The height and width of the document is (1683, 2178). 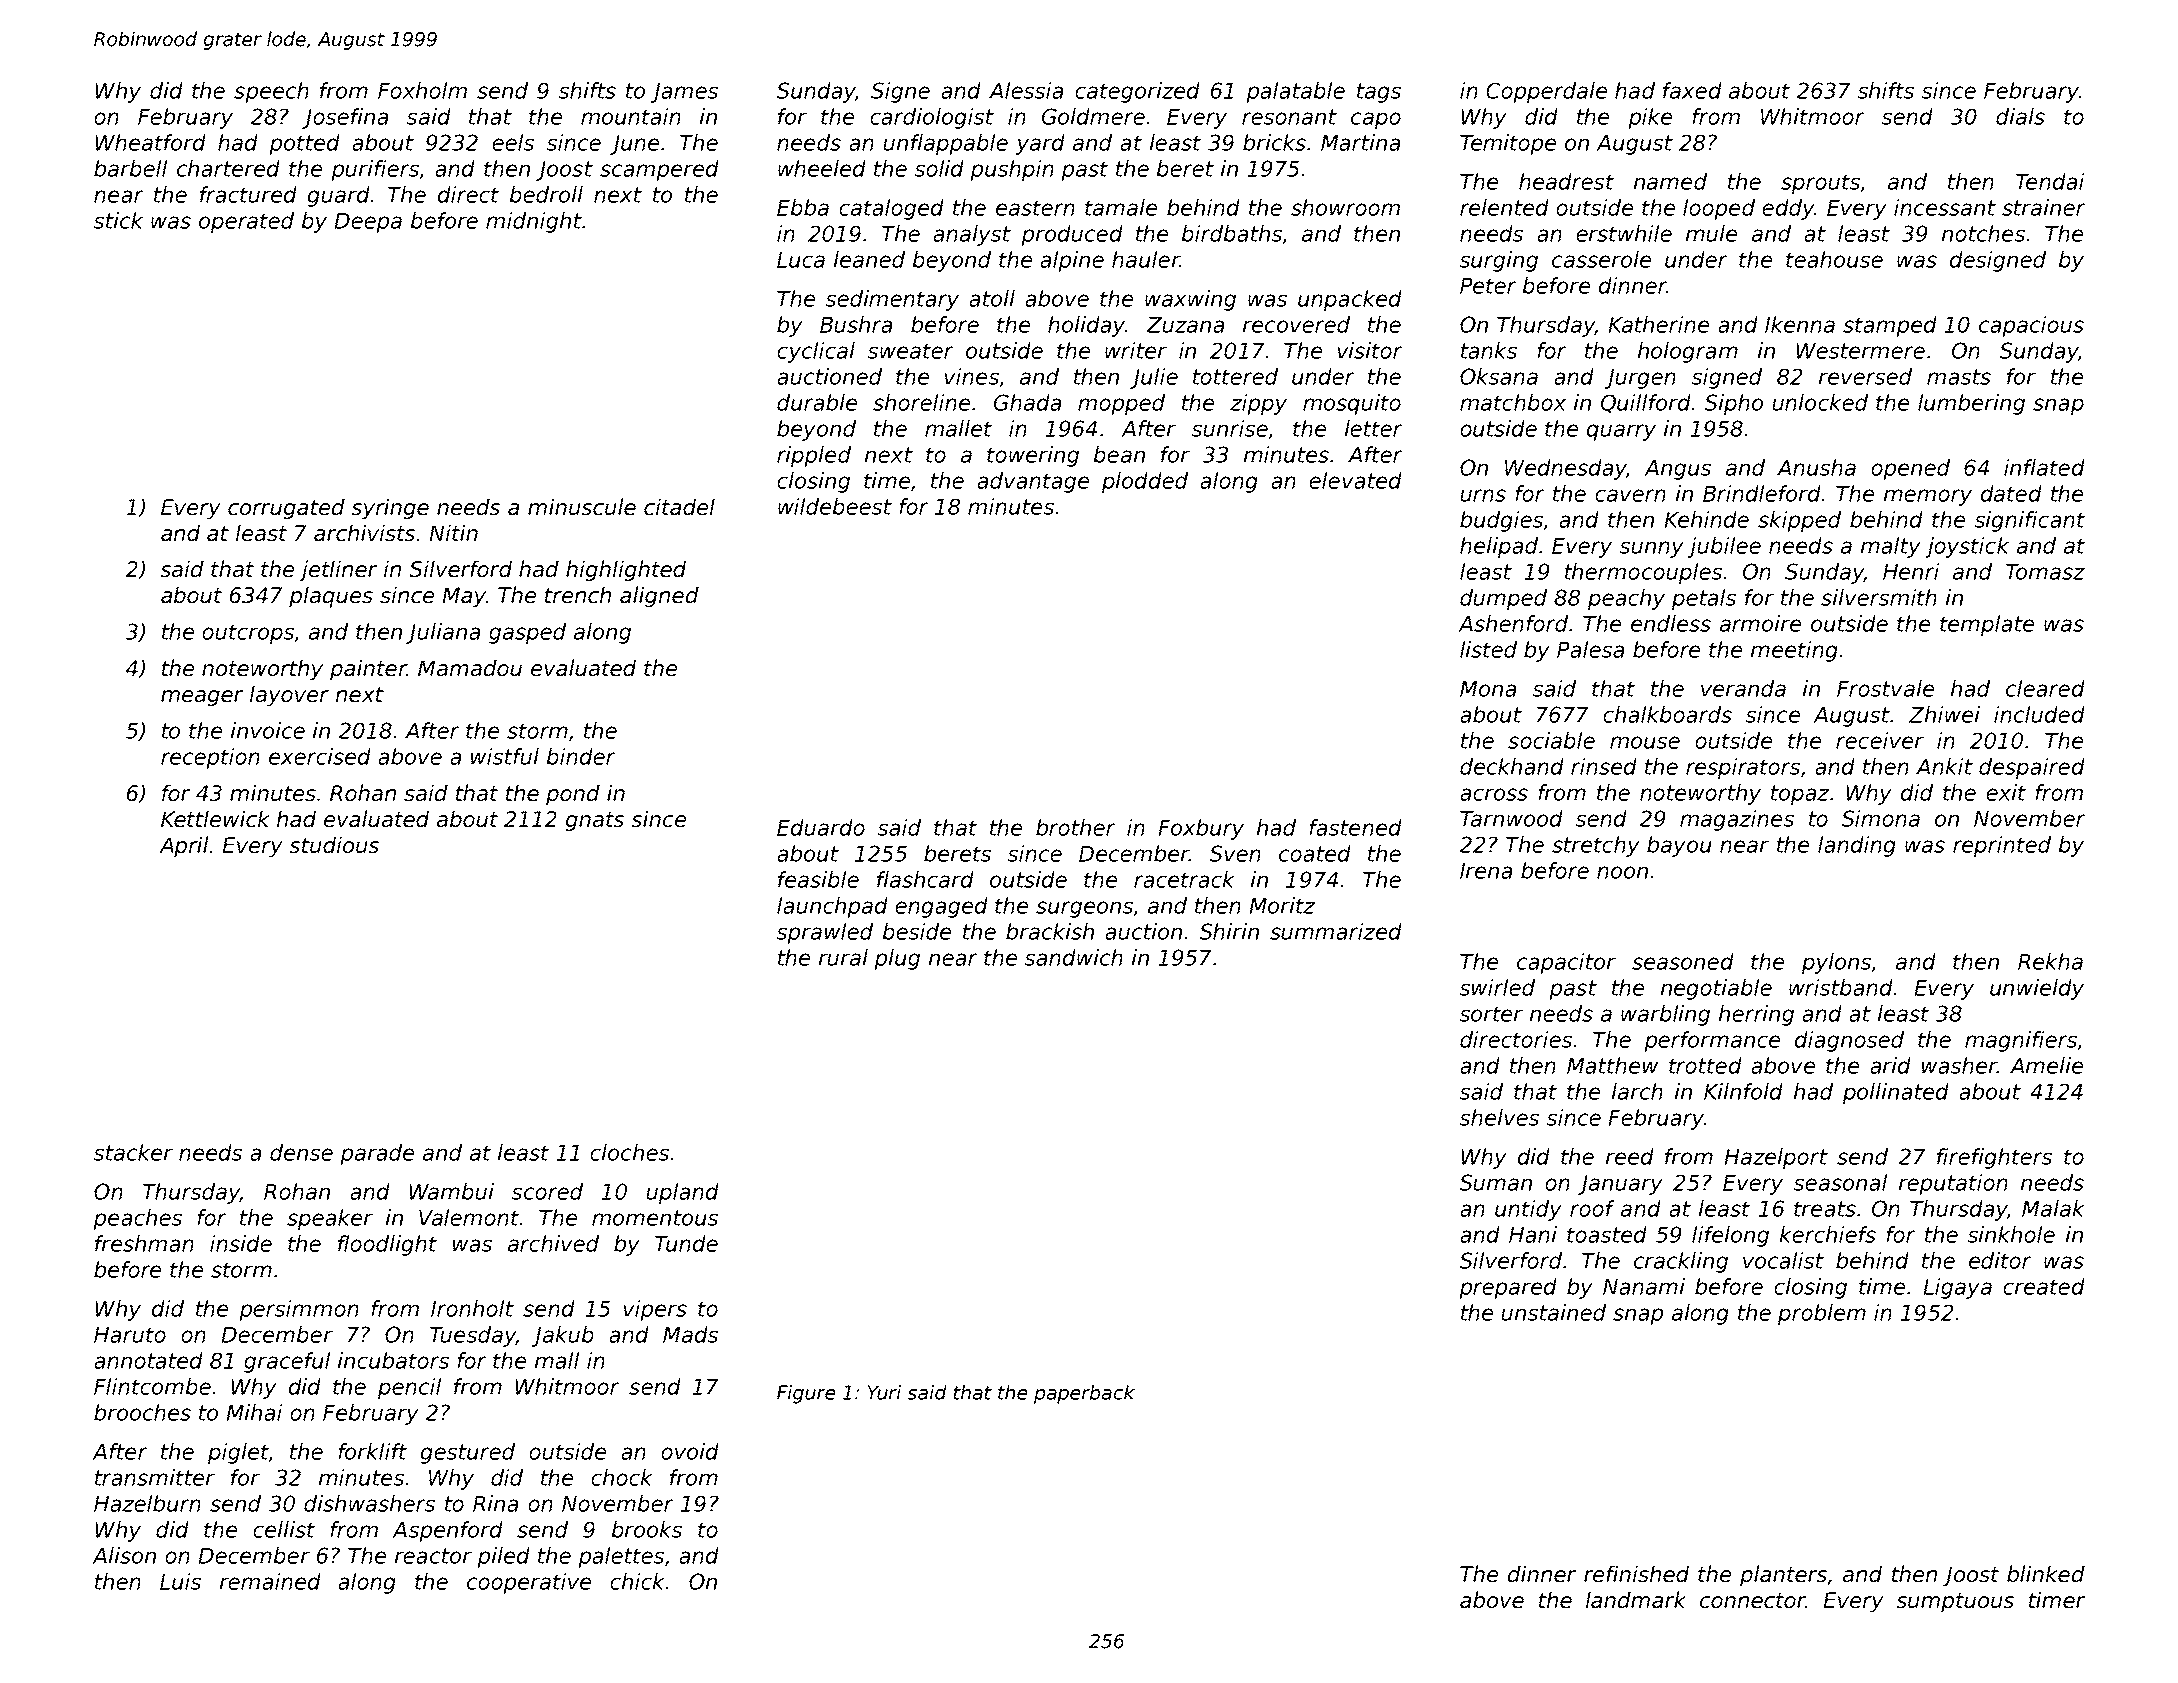 What do you see at coordinates (1955, 1603) in the document?
I see `sumptuous` at bounding box center [1955, 1603].
